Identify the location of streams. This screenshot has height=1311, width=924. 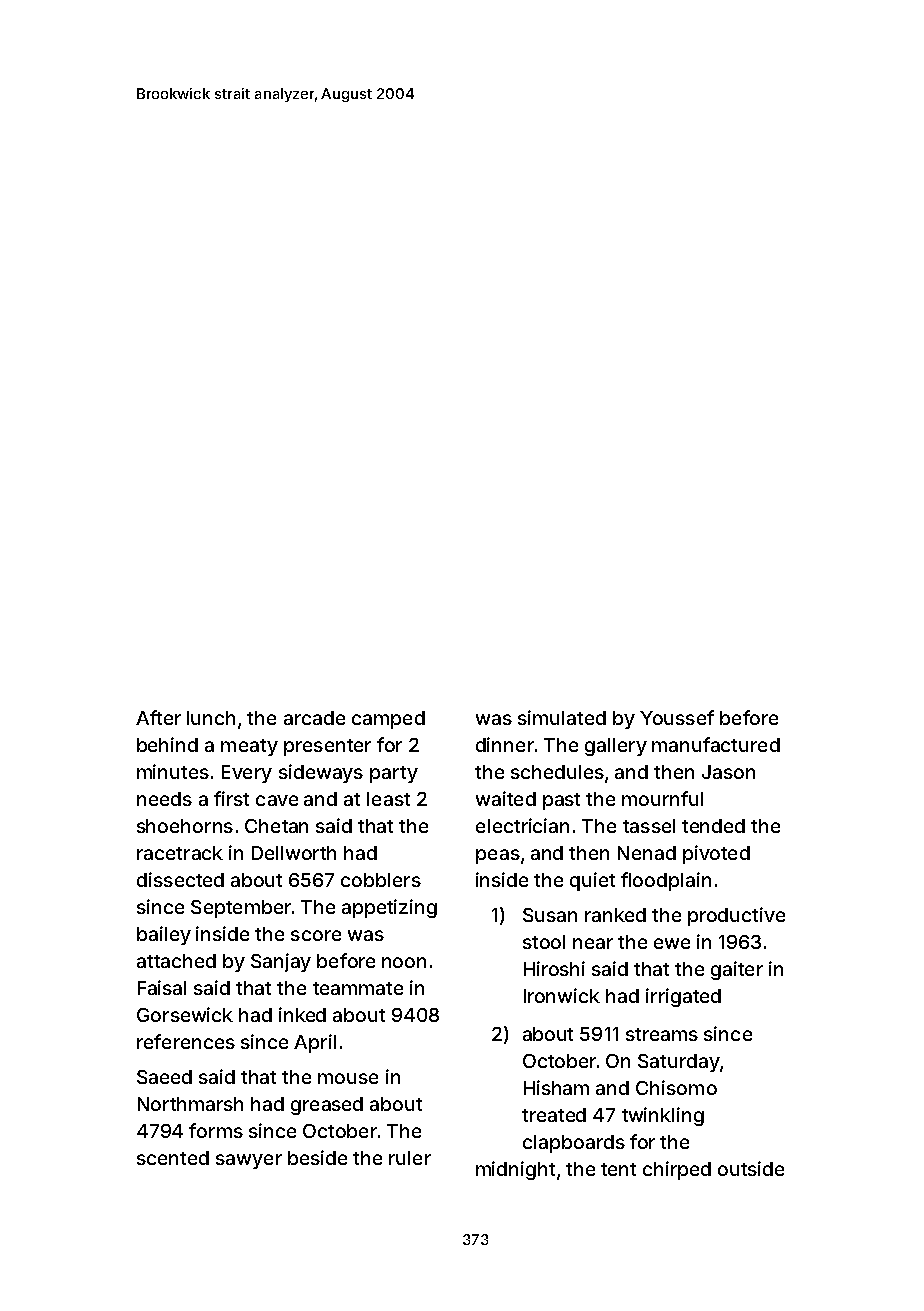
(662, 1034).
